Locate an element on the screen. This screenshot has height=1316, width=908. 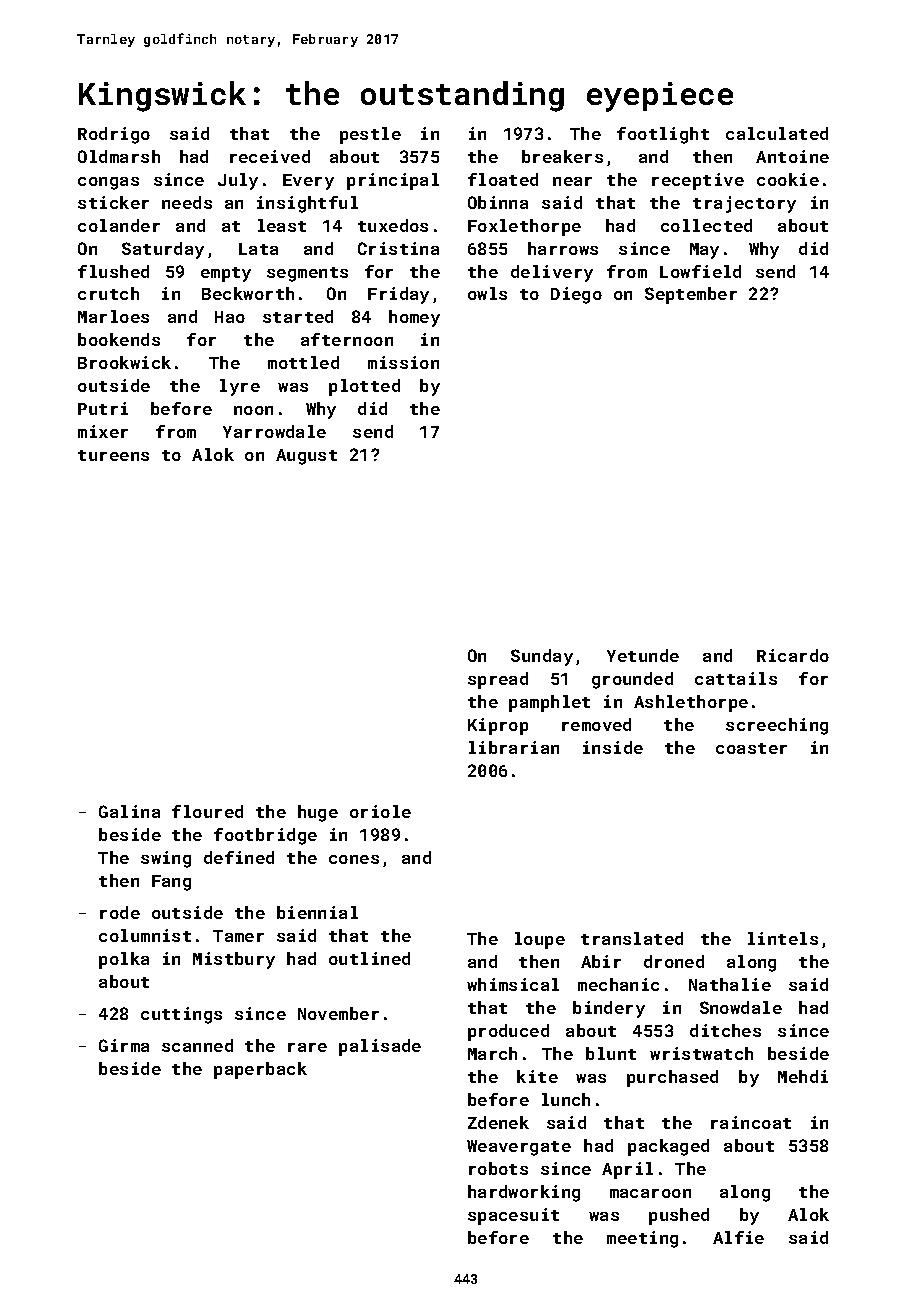
palisade is located at coordinates (380, 1047).
